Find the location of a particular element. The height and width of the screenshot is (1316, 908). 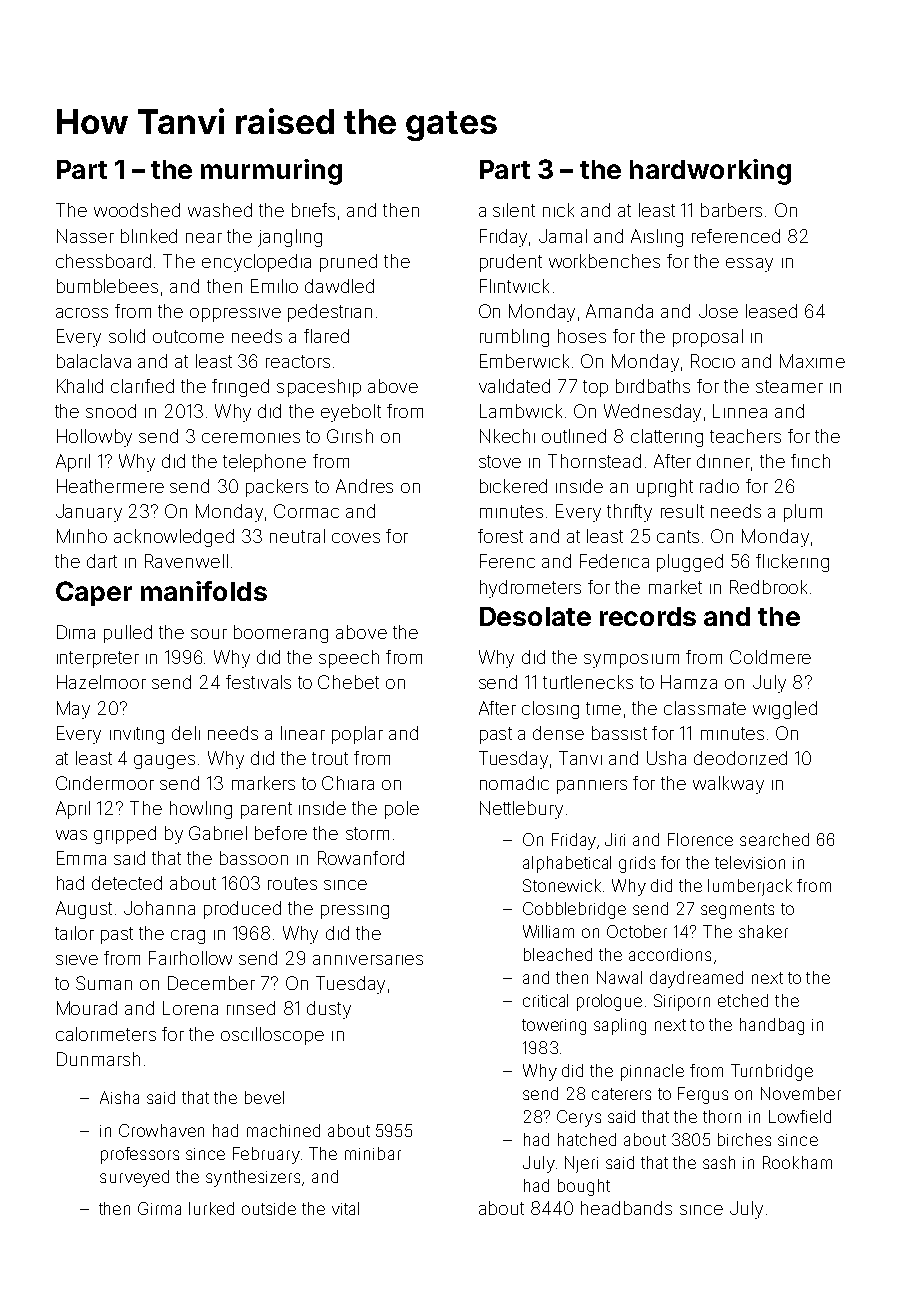

Caper is located at coordinates (94, 593).
